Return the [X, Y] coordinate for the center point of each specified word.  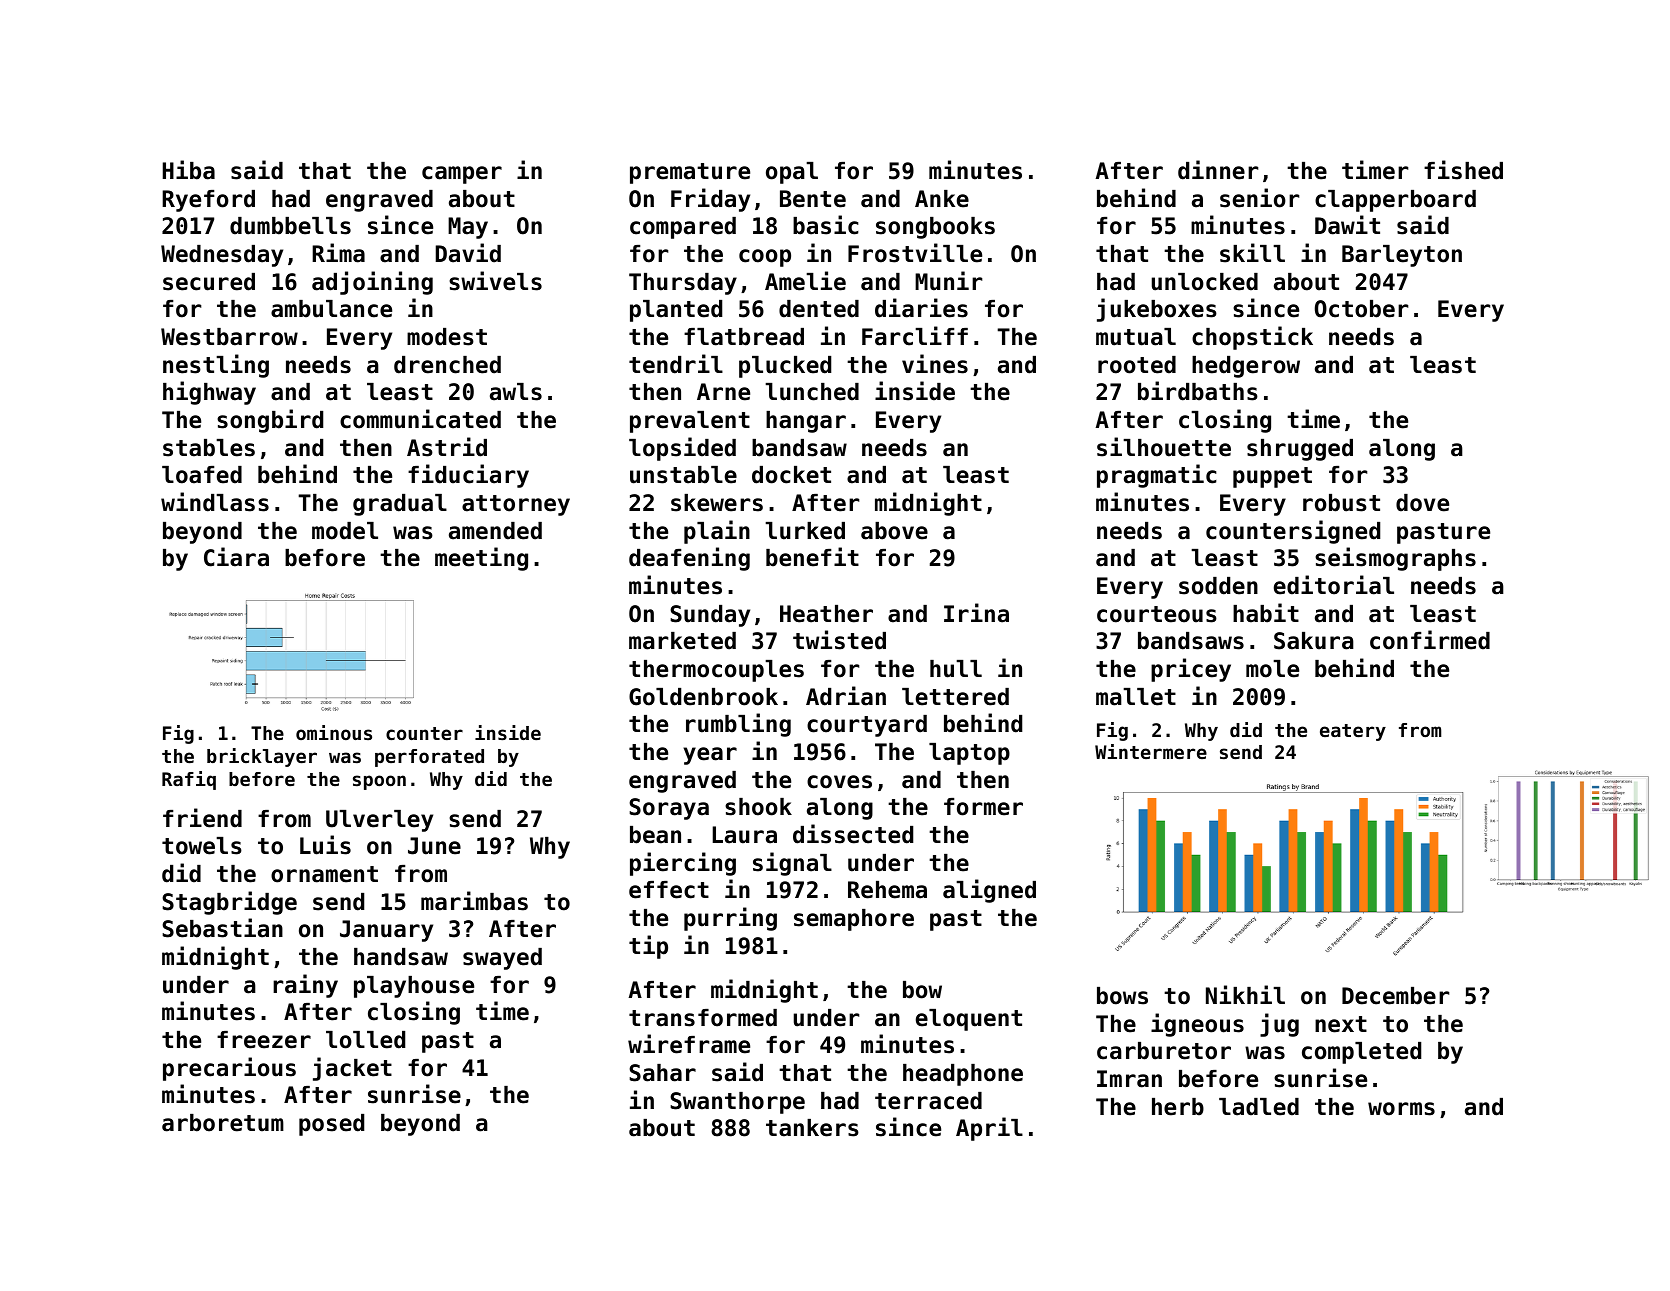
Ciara [236, 557]
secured [209, 282]
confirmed [1430, 640]
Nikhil [1245, 994]
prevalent [690, 422]
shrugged [1300, 450]
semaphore [854, 920]
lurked [805, 531]
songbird [270, 421]
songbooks [935, 228]
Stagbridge [229, 903]
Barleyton [1402, 256]
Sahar [662, 1073]
